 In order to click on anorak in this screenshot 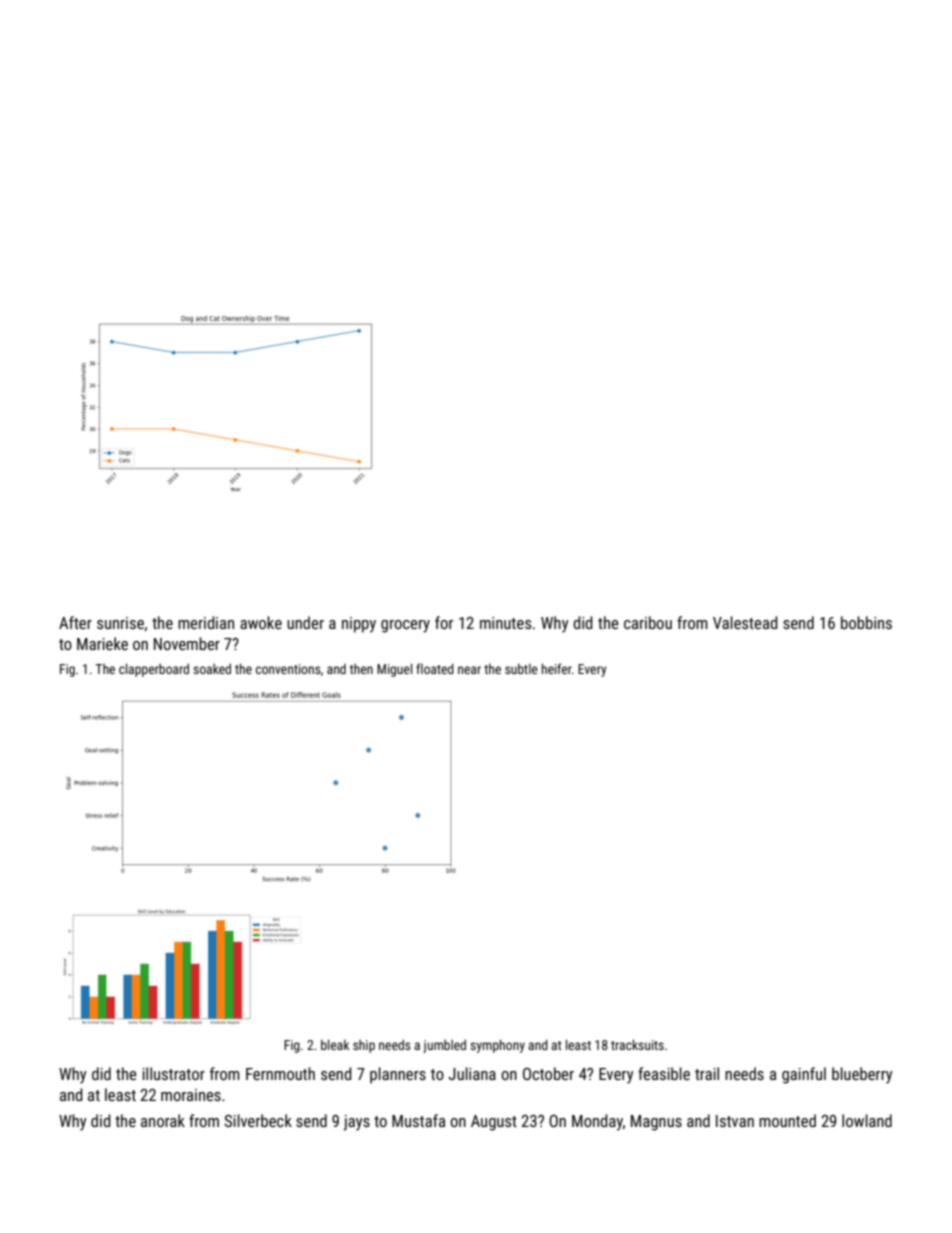, I will do `click(163, 1120)`.
